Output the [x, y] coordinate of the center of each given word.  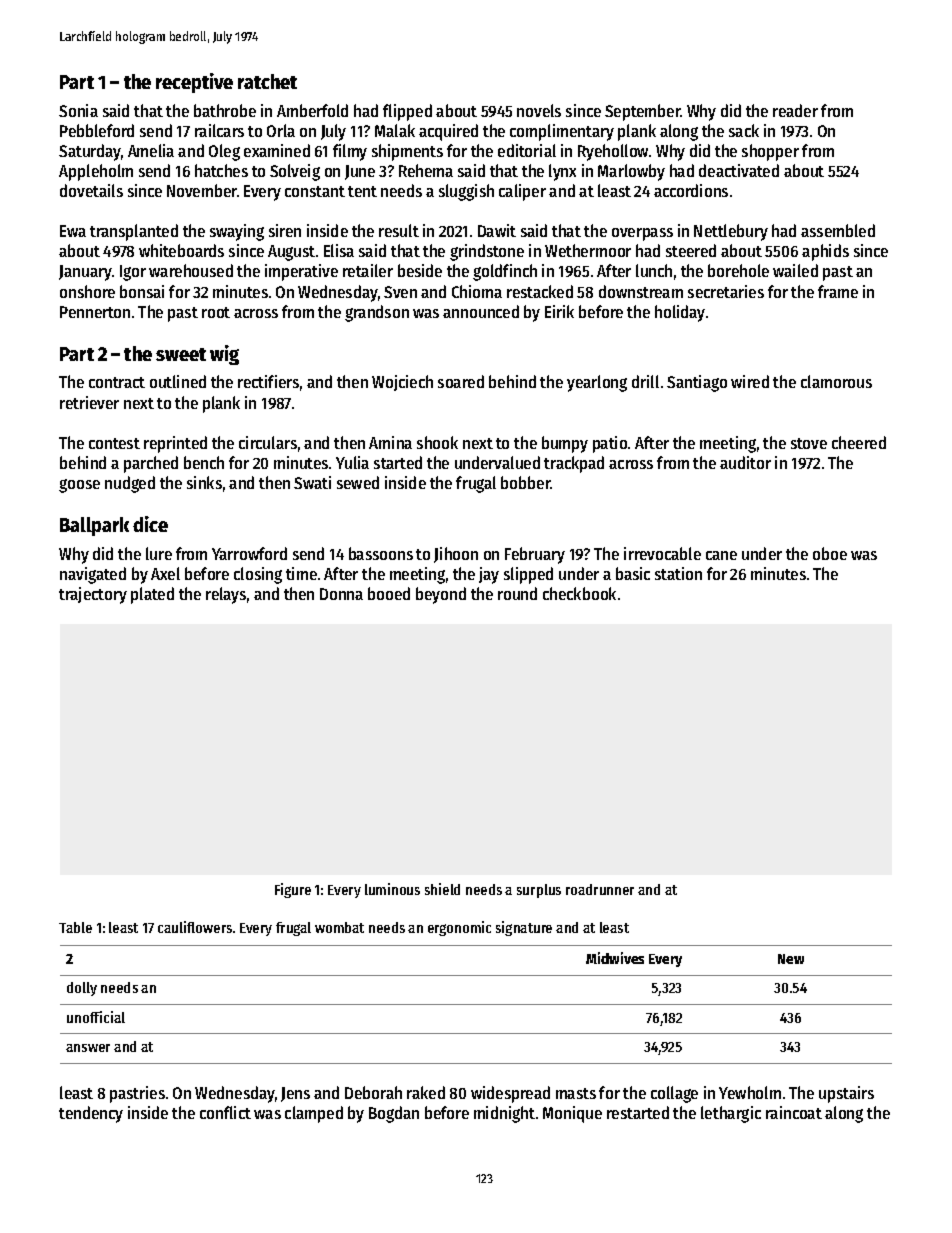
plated [152, 595]
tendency [91, 1114]
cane [721, 555]
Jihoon [456, 555]
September [643, 112]
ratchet [267, 81]
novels [539, 110]
